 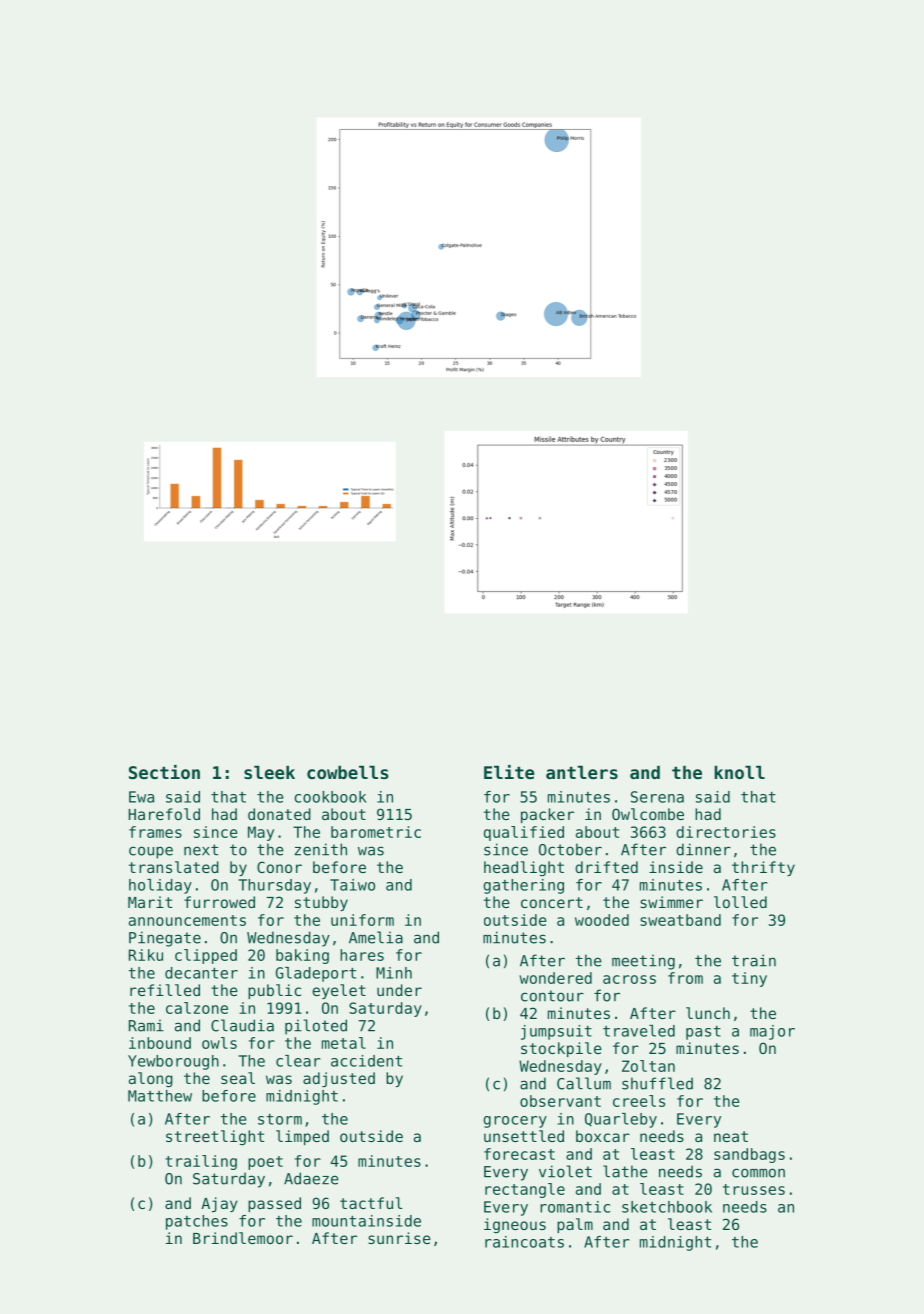 I want to click on tiny, so click(x=749, y=979).
